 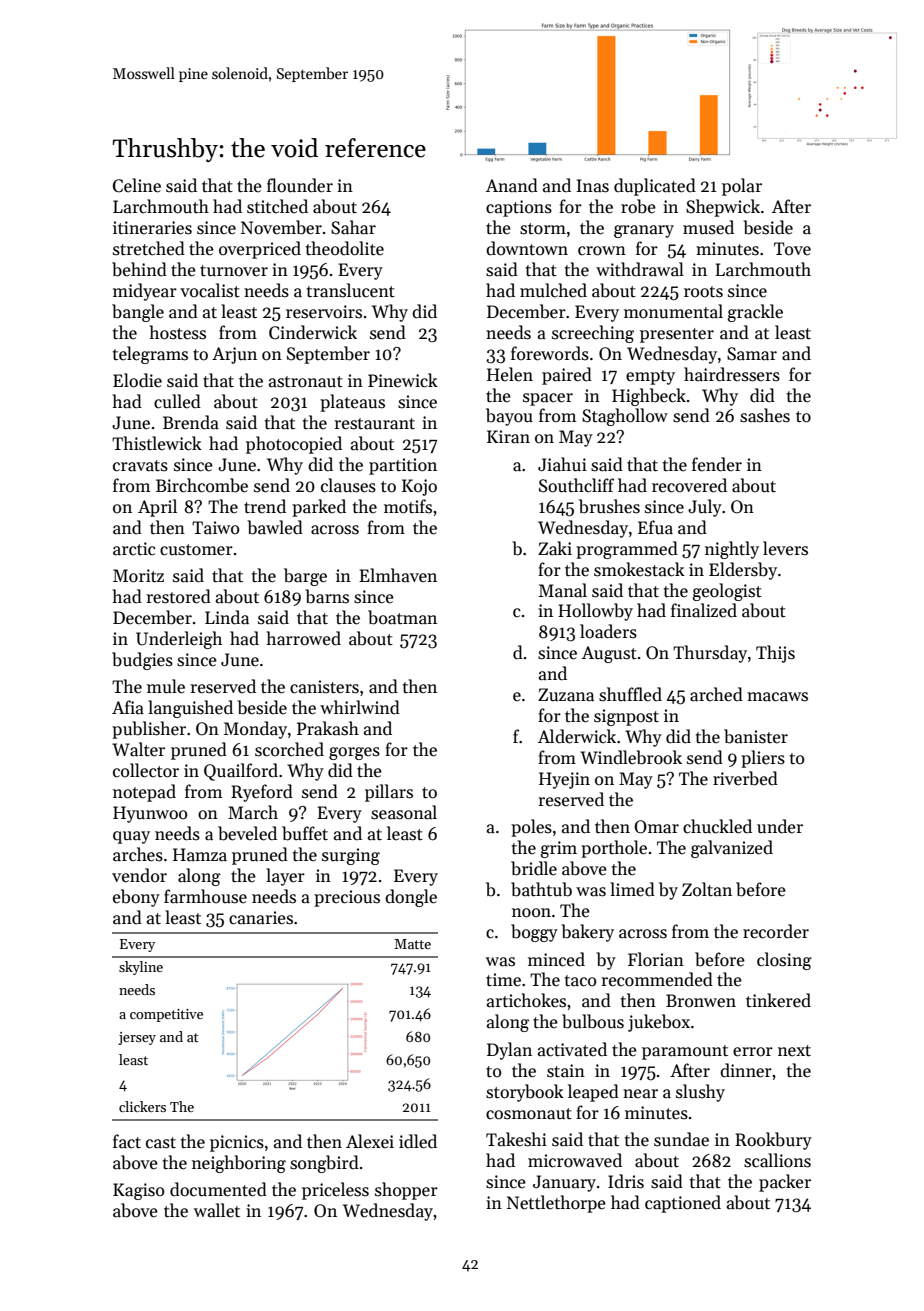 What do you see at coordinates (202, 485) in the image?
I see `Birchcombe` at bounding box center [202, 485].
